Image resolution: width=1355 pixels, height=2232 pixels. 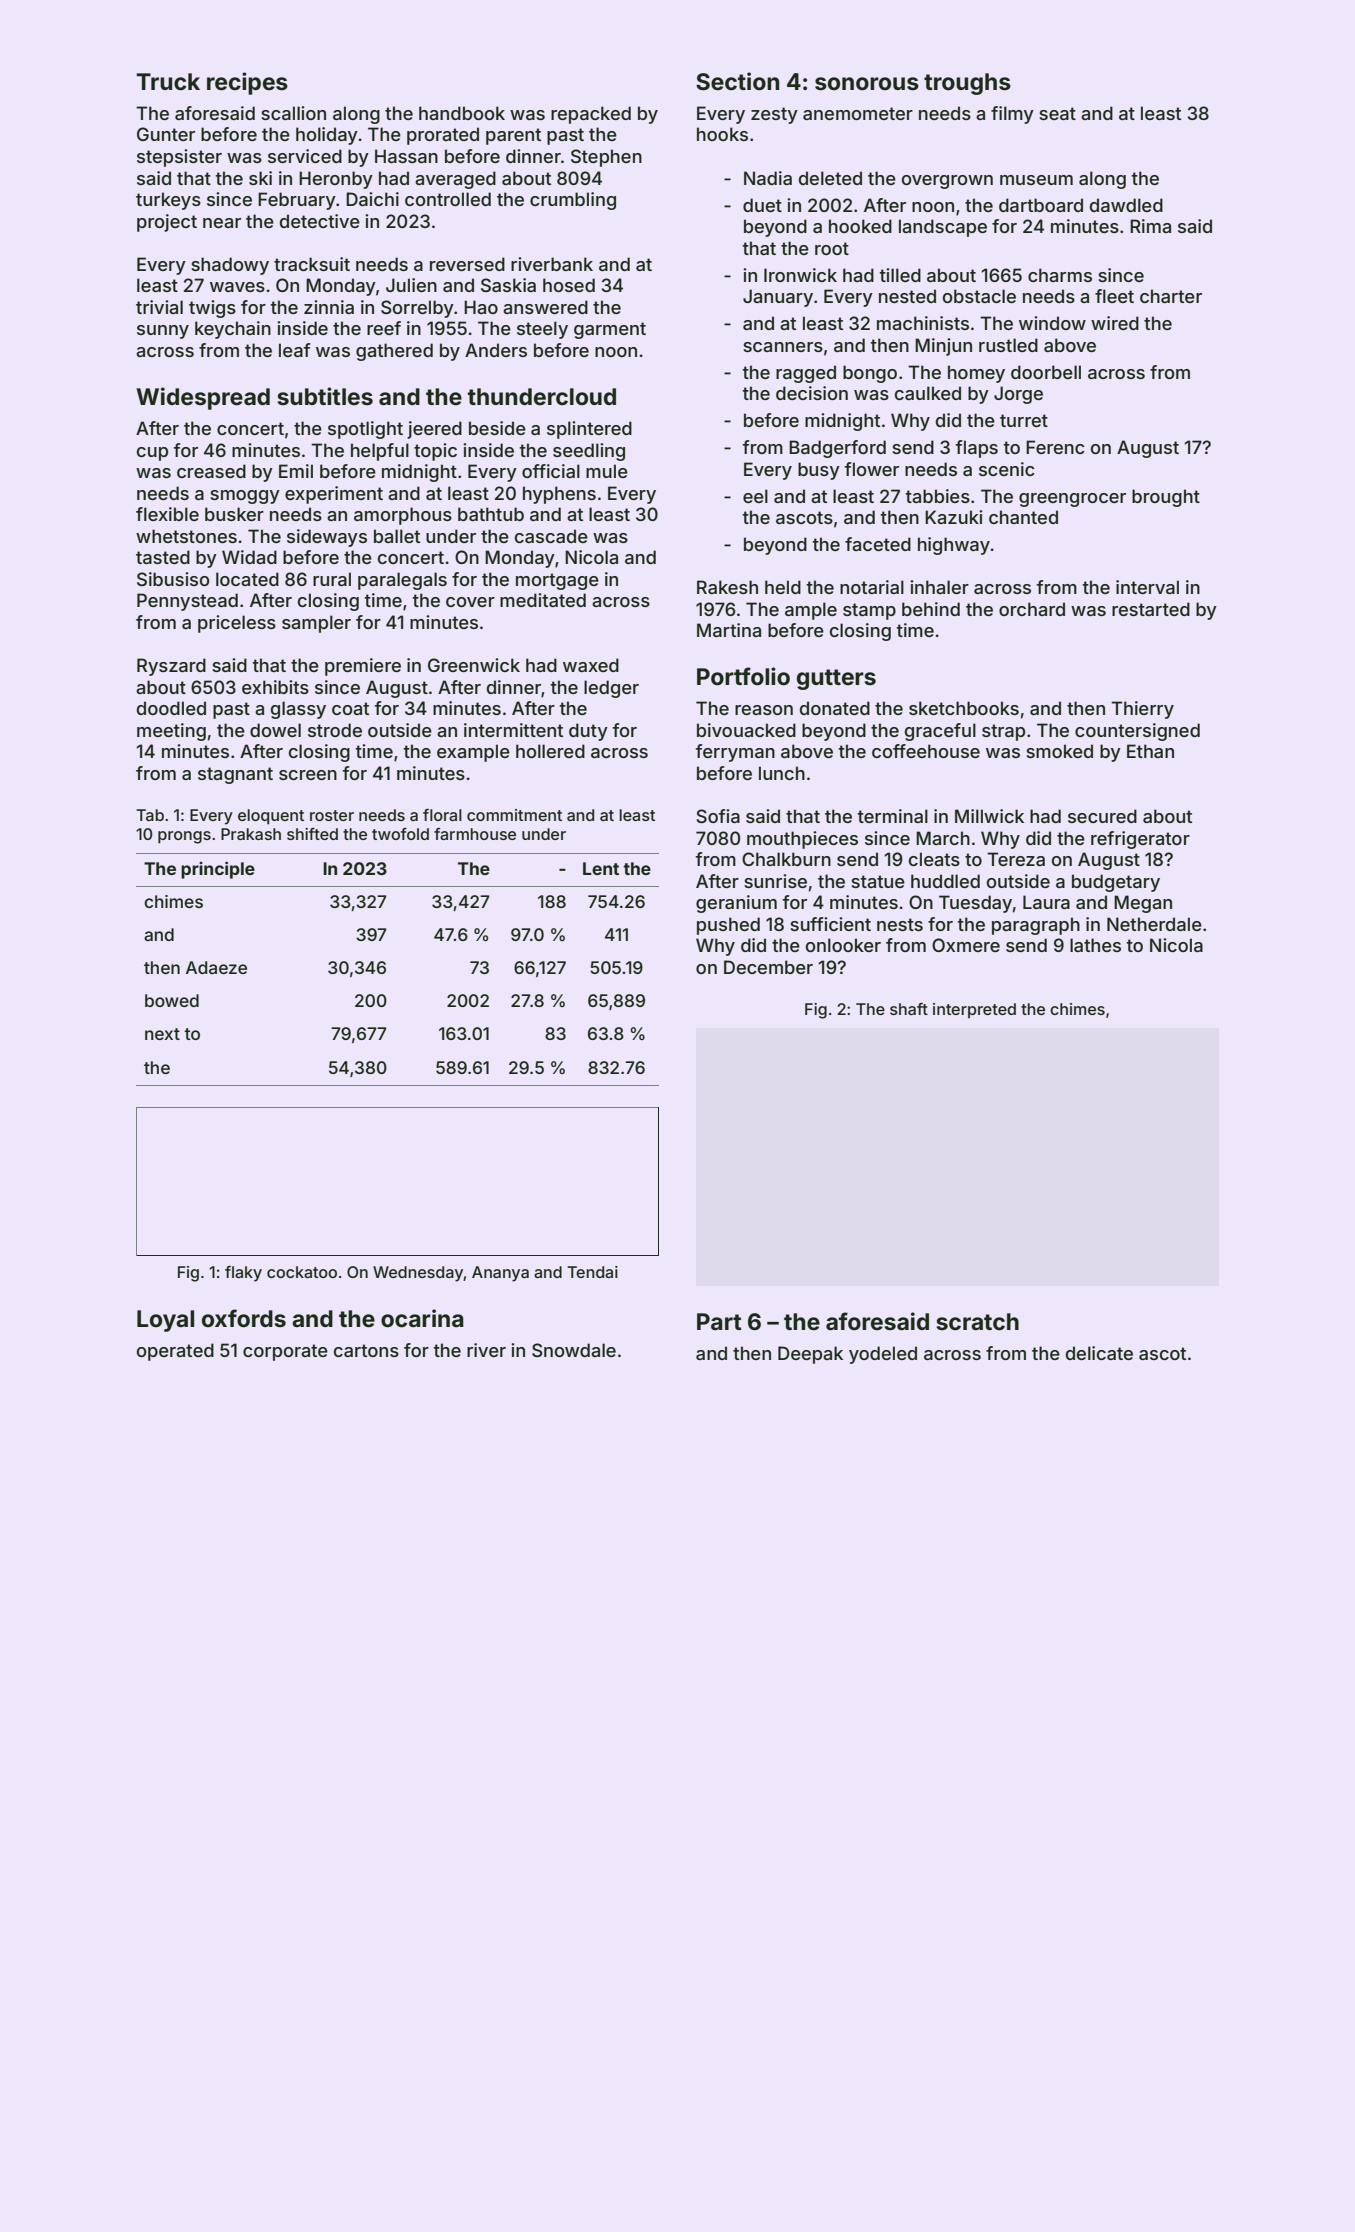 I want to click on wired, so click(x=1115, y=323).
